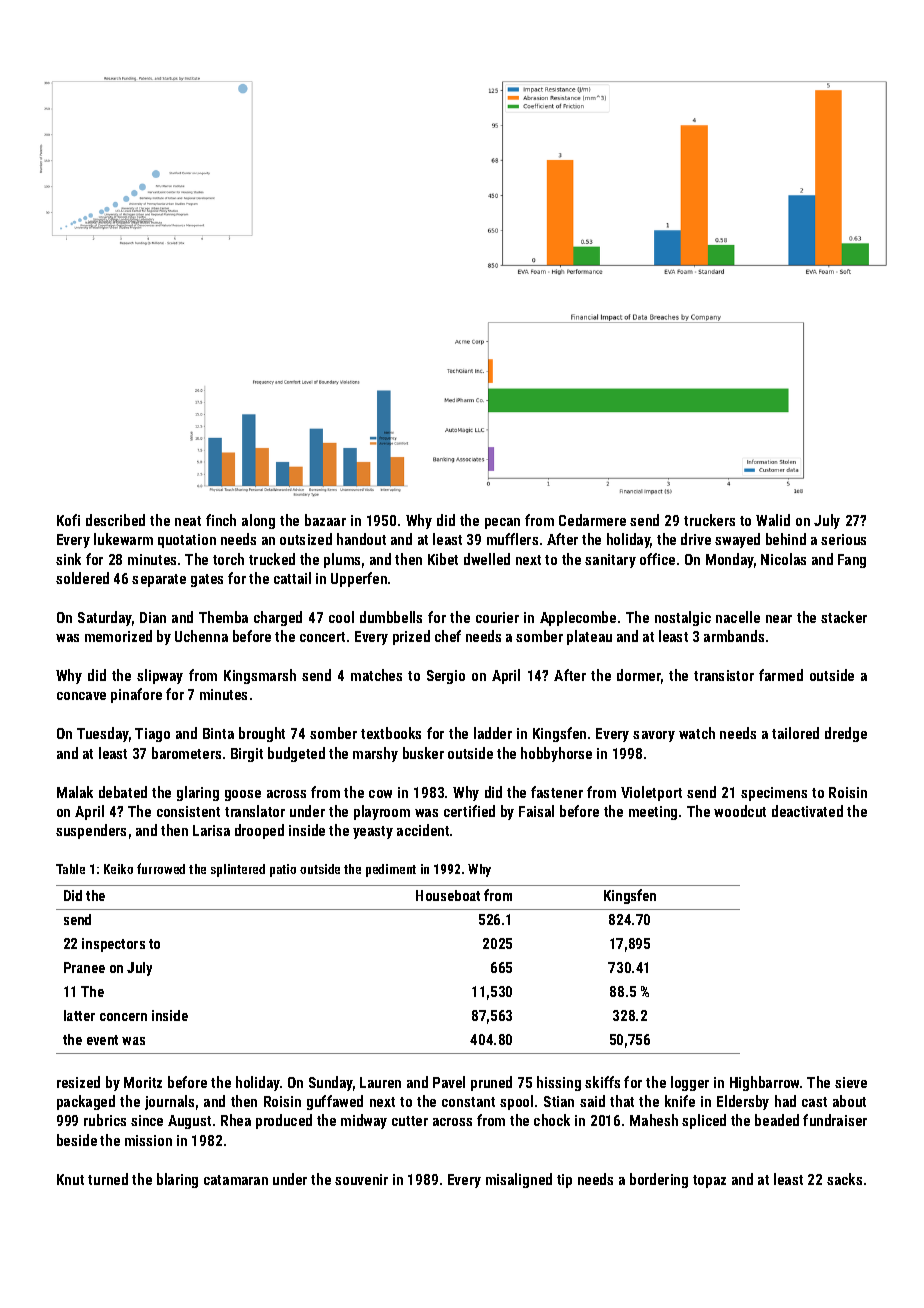  Describe the element at coordinates (844, 1179) in the screenshot. I see `sacks` at that location.
